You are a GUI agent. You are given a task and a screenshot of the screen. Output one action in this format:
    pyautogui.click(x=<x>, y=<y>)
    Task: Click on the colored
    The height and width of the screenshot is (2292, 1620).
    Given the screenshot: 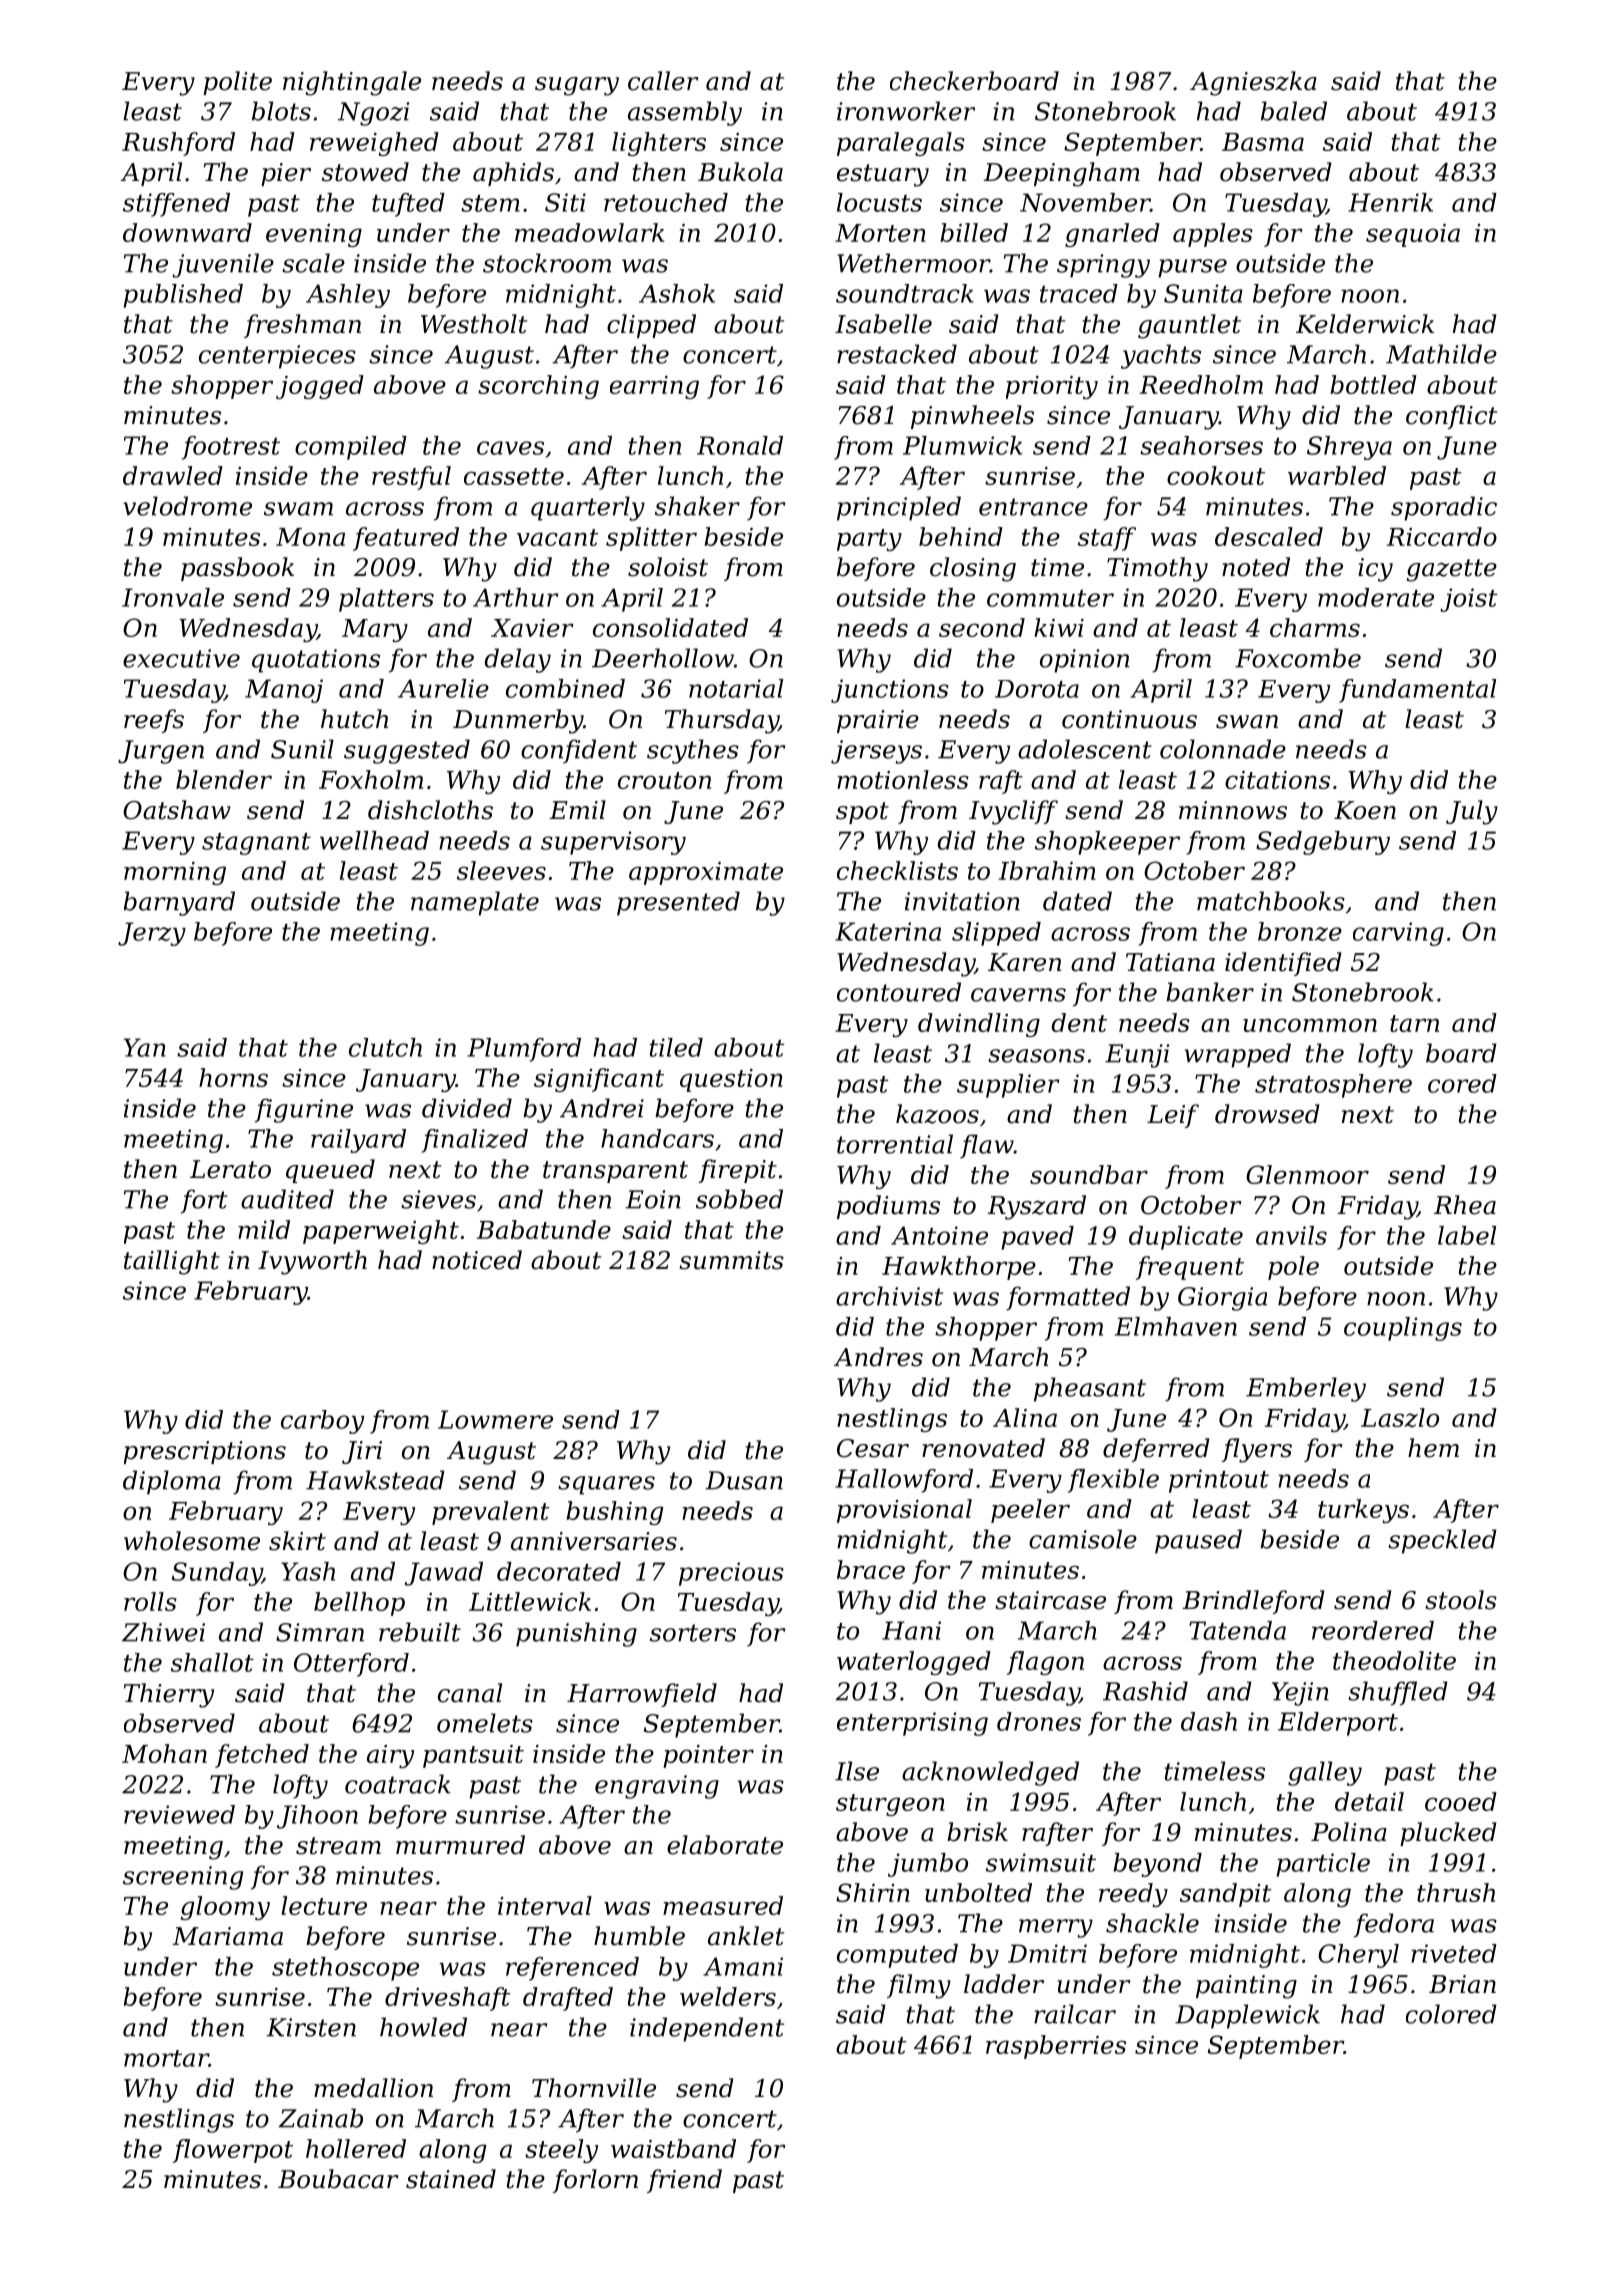 What is the action you would take?
    pyautogui.click(x=1451, y=2014)
